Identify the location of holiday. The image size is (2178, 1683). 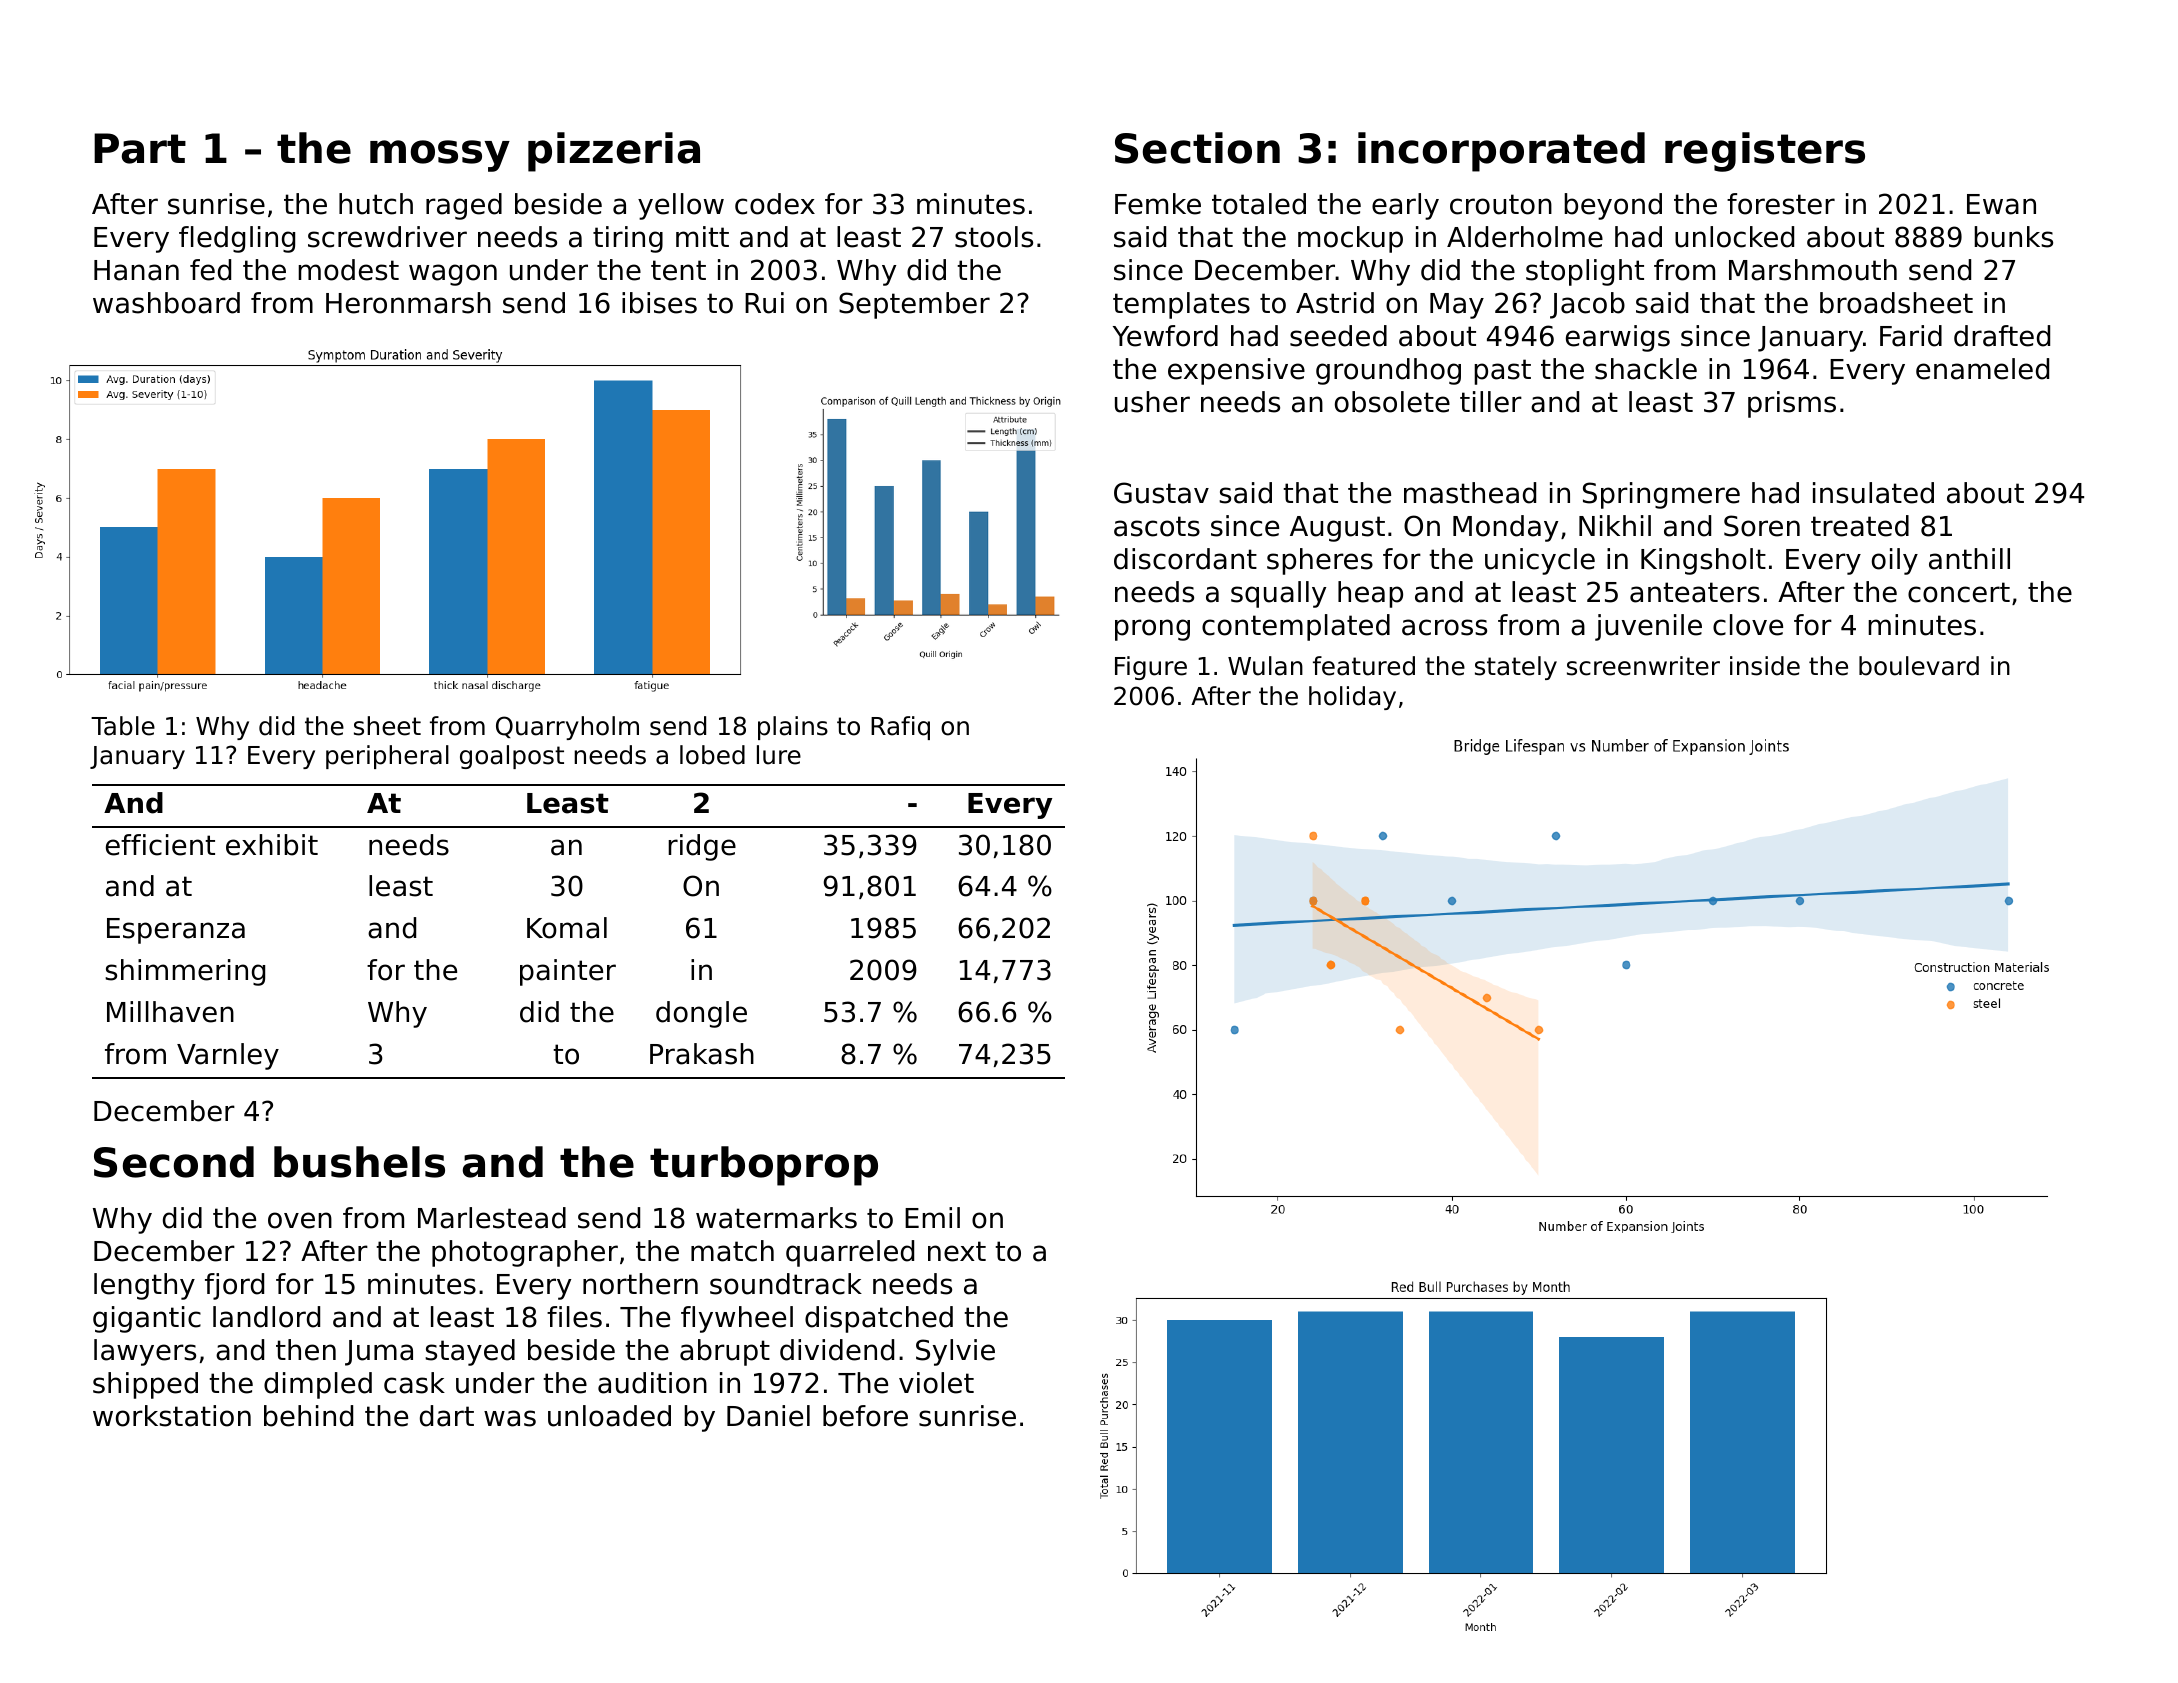
(1352, 698).
